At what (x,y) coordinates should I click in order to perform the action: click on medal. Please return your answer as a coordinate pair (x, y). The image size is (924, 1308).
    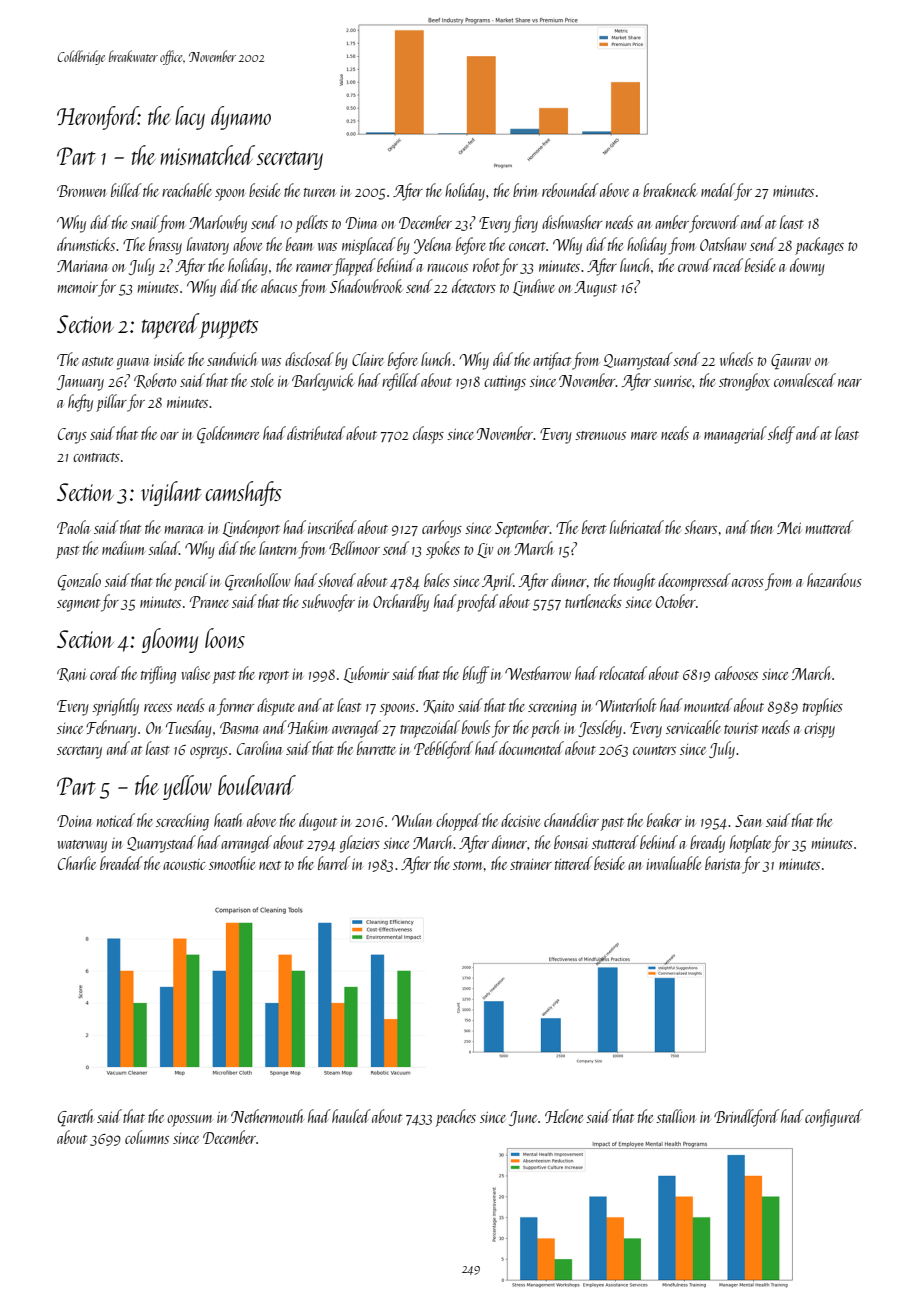
    Looking at the image, I should click on (718, 191).
